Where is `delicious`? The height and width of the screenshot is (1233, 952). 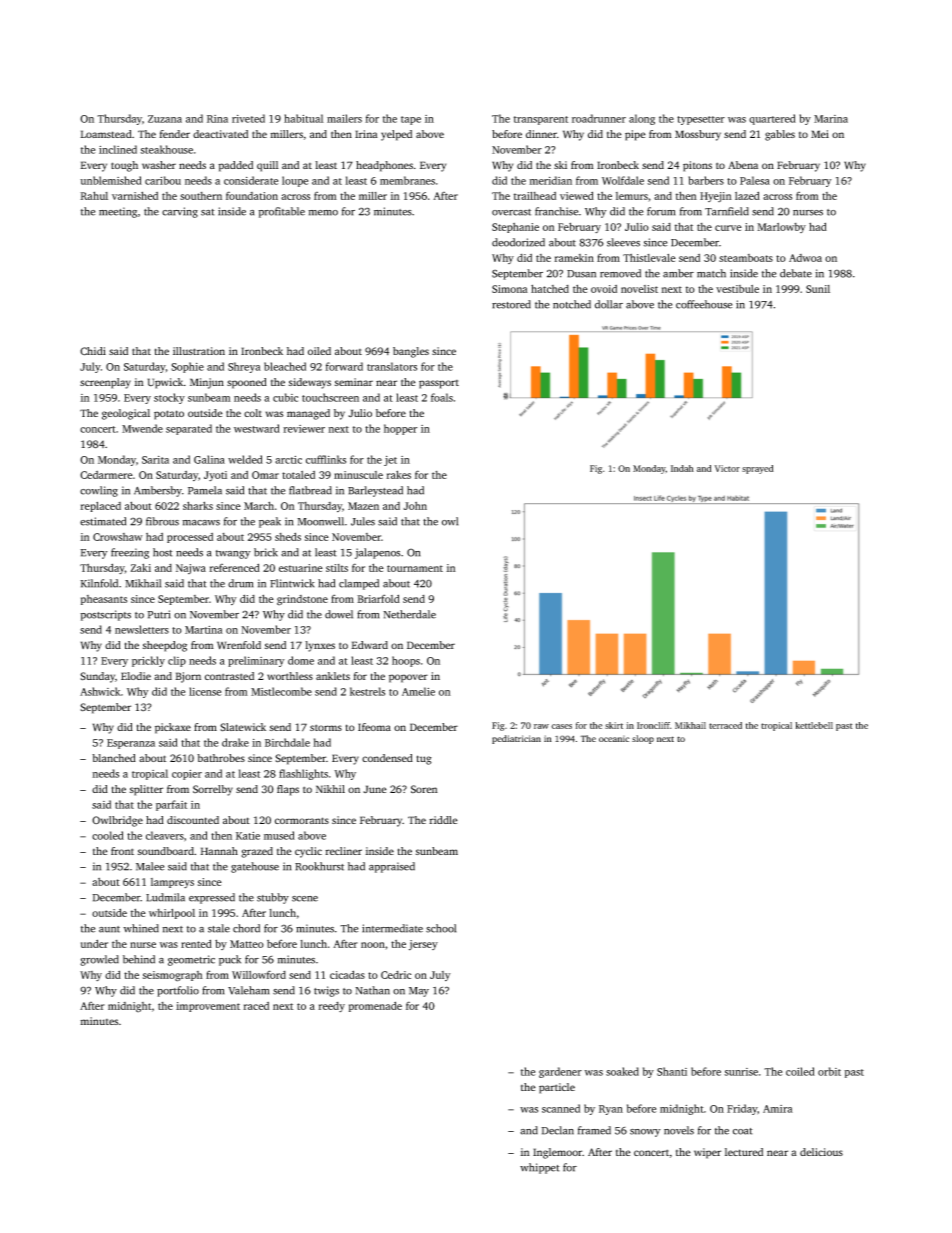 delicious is located at coordinates (821, 1152).
